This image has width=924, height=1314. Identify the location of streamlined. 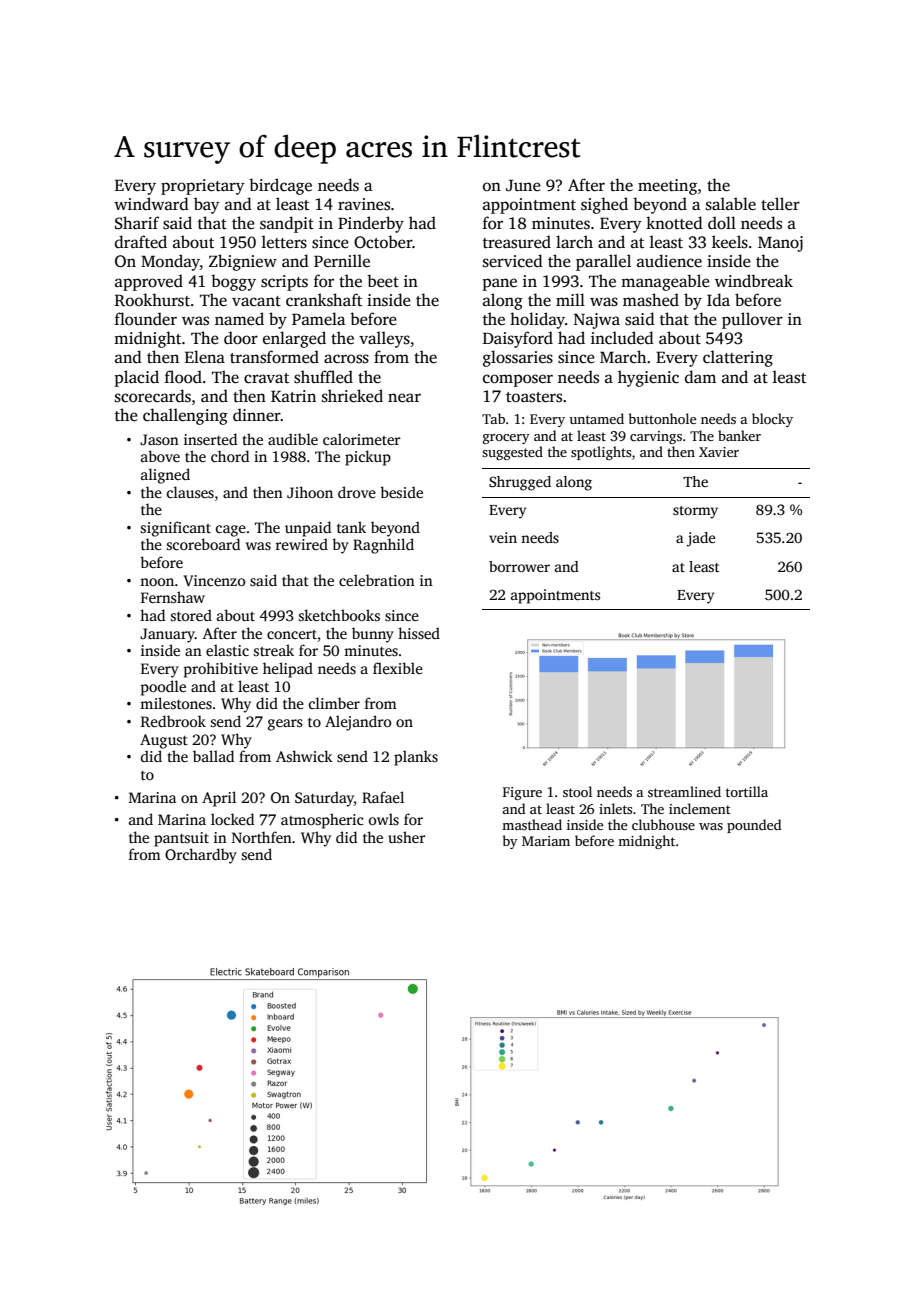
(684, 791).
